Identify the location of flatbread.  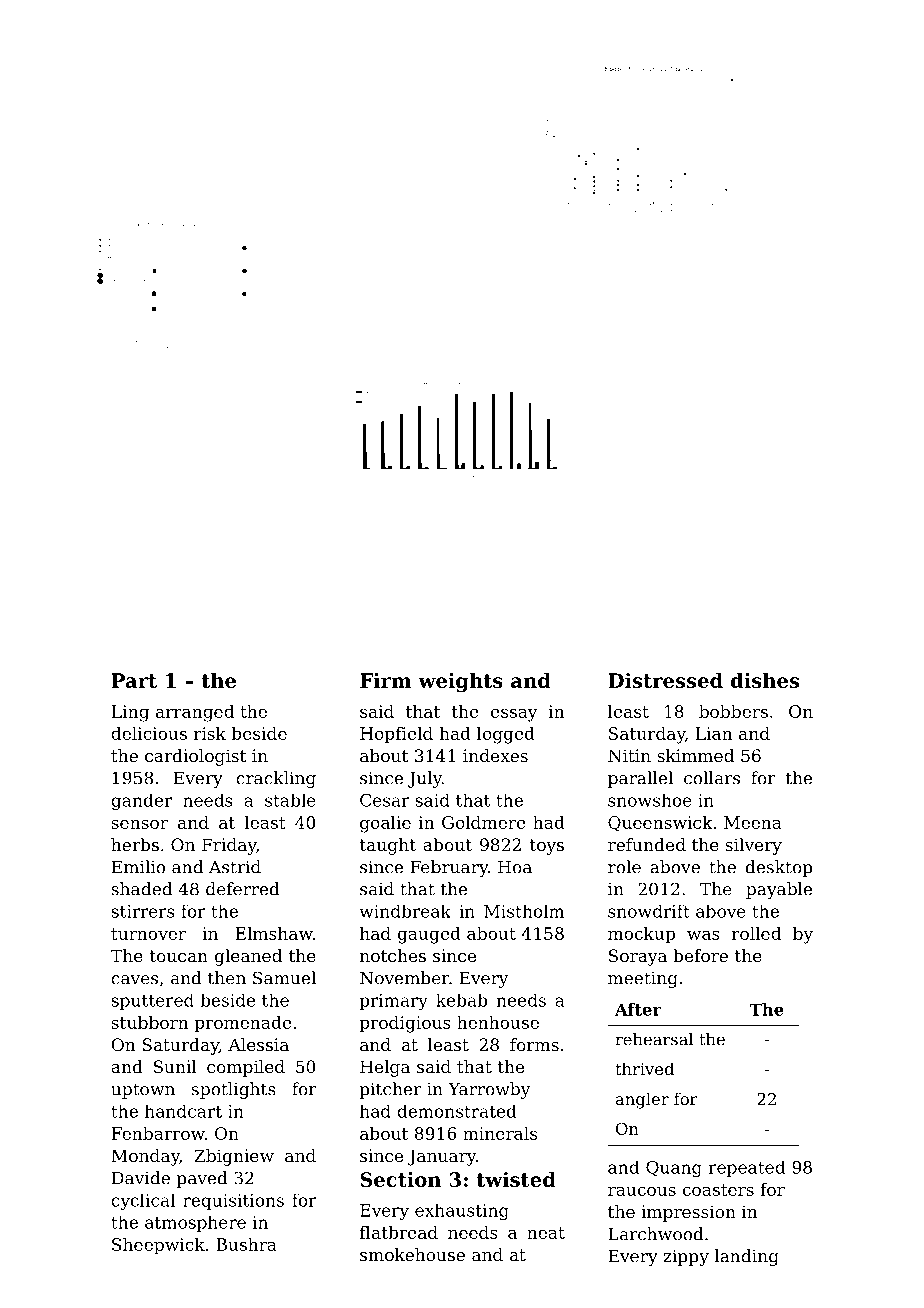
(399, 1232).
